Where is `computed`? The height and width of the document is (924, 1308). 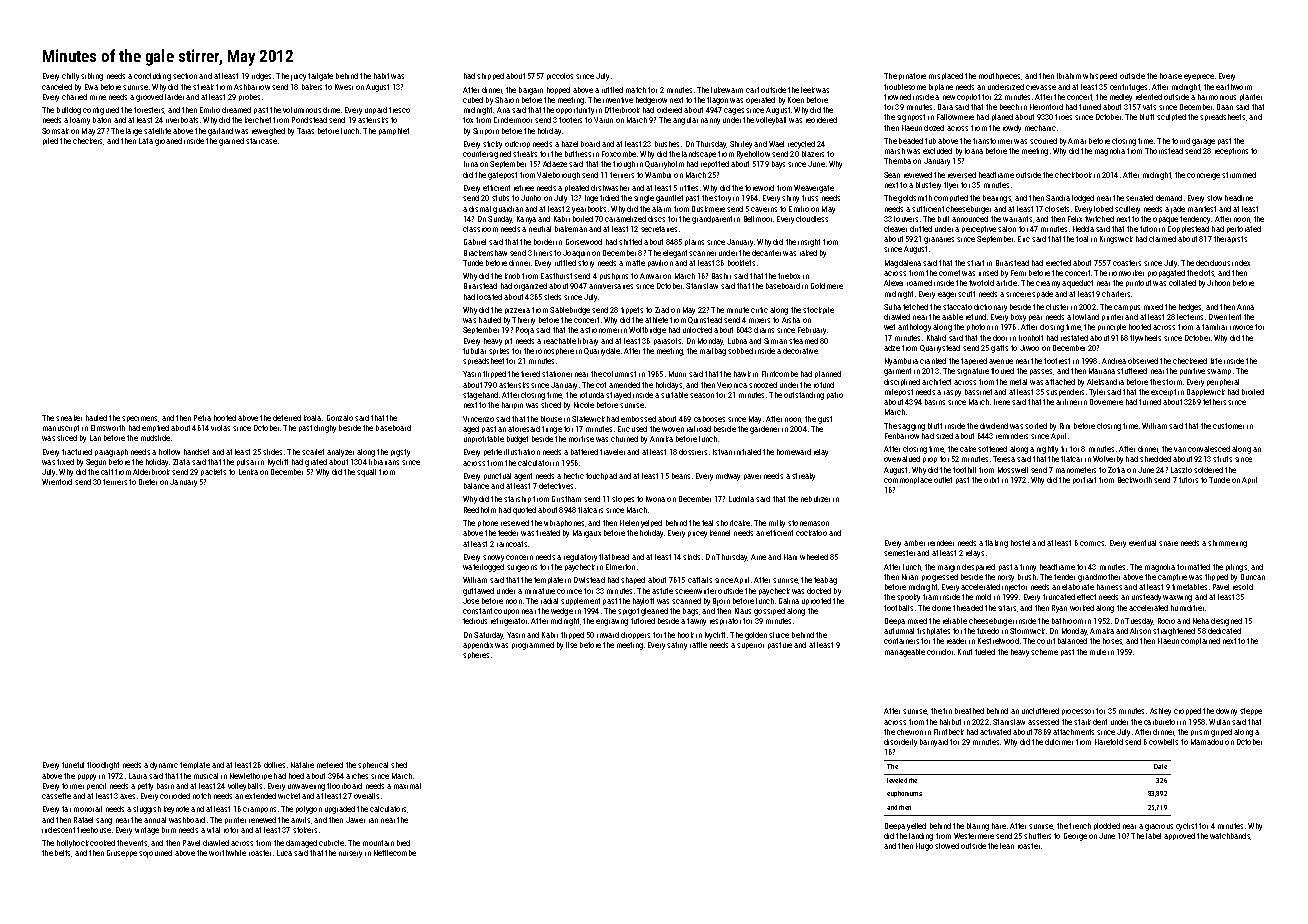 computed is located at coordinates (951, 198).
